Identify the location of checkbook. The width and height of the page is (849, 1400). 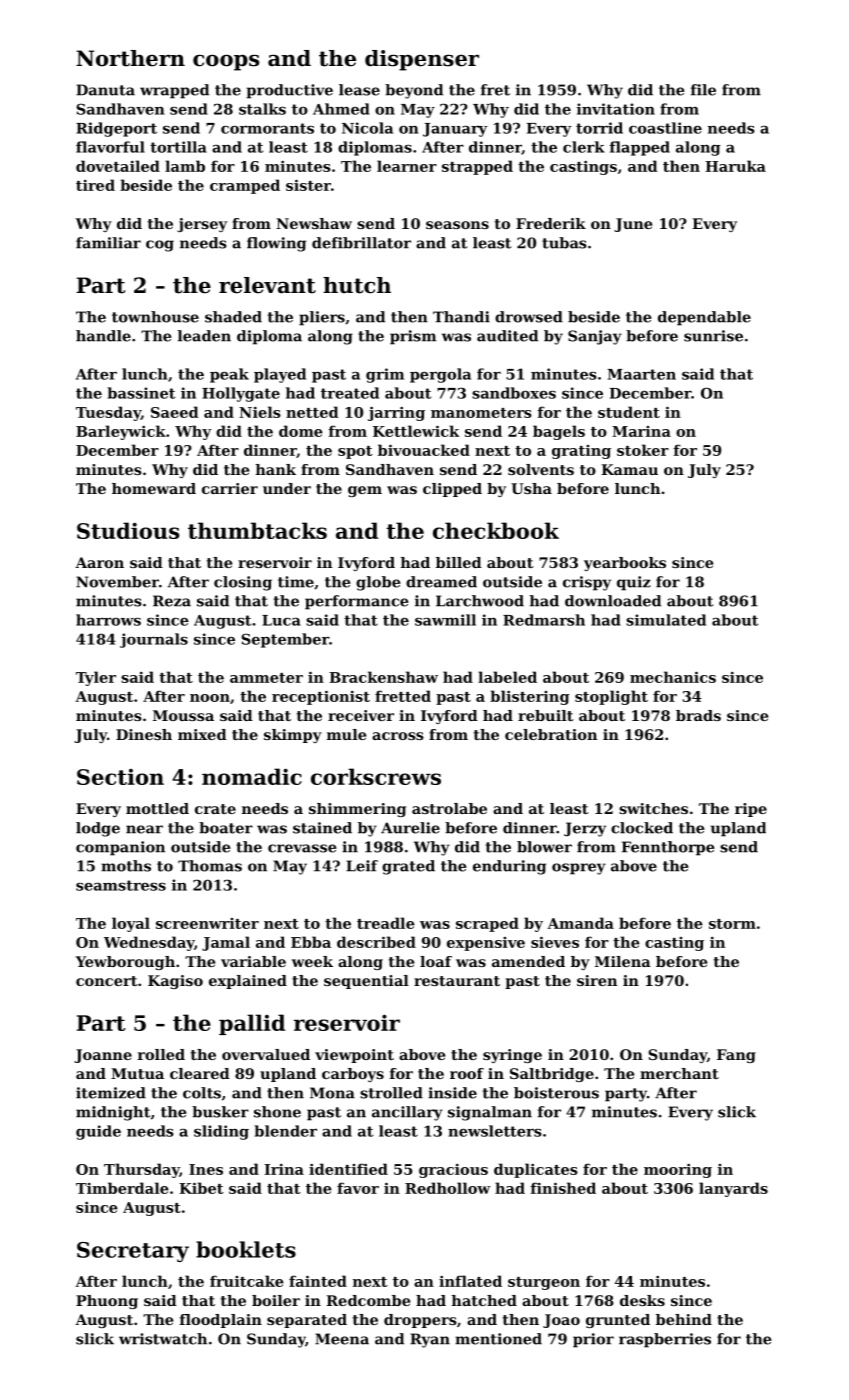
(496, 530).
